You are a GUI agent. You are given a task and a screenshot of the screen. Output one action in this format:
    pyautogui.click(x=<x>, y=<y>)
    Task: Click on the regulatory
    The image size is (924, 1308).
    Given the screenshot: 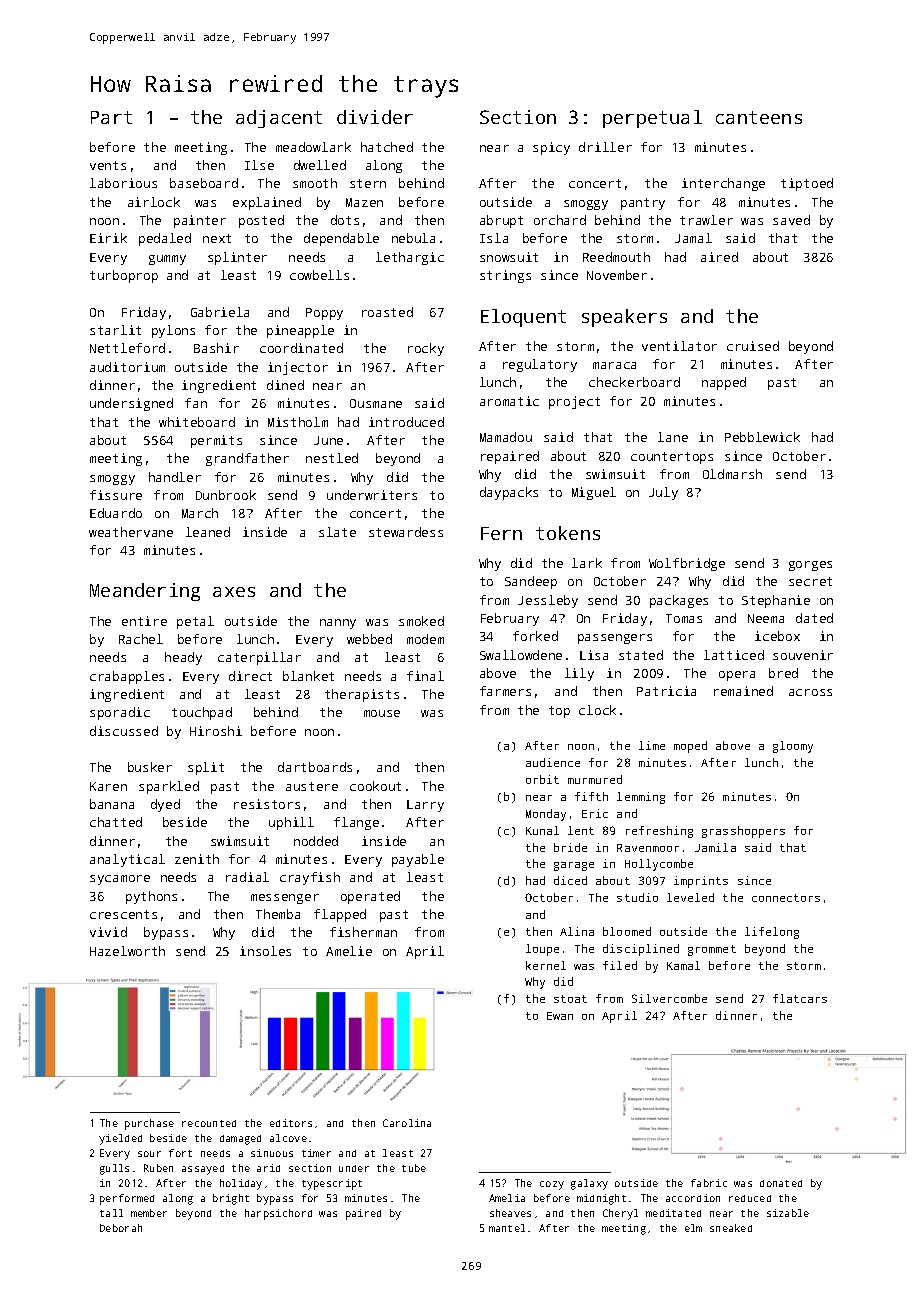 What is the action you would take?
    pyautogui.click(x=540, y=365)
